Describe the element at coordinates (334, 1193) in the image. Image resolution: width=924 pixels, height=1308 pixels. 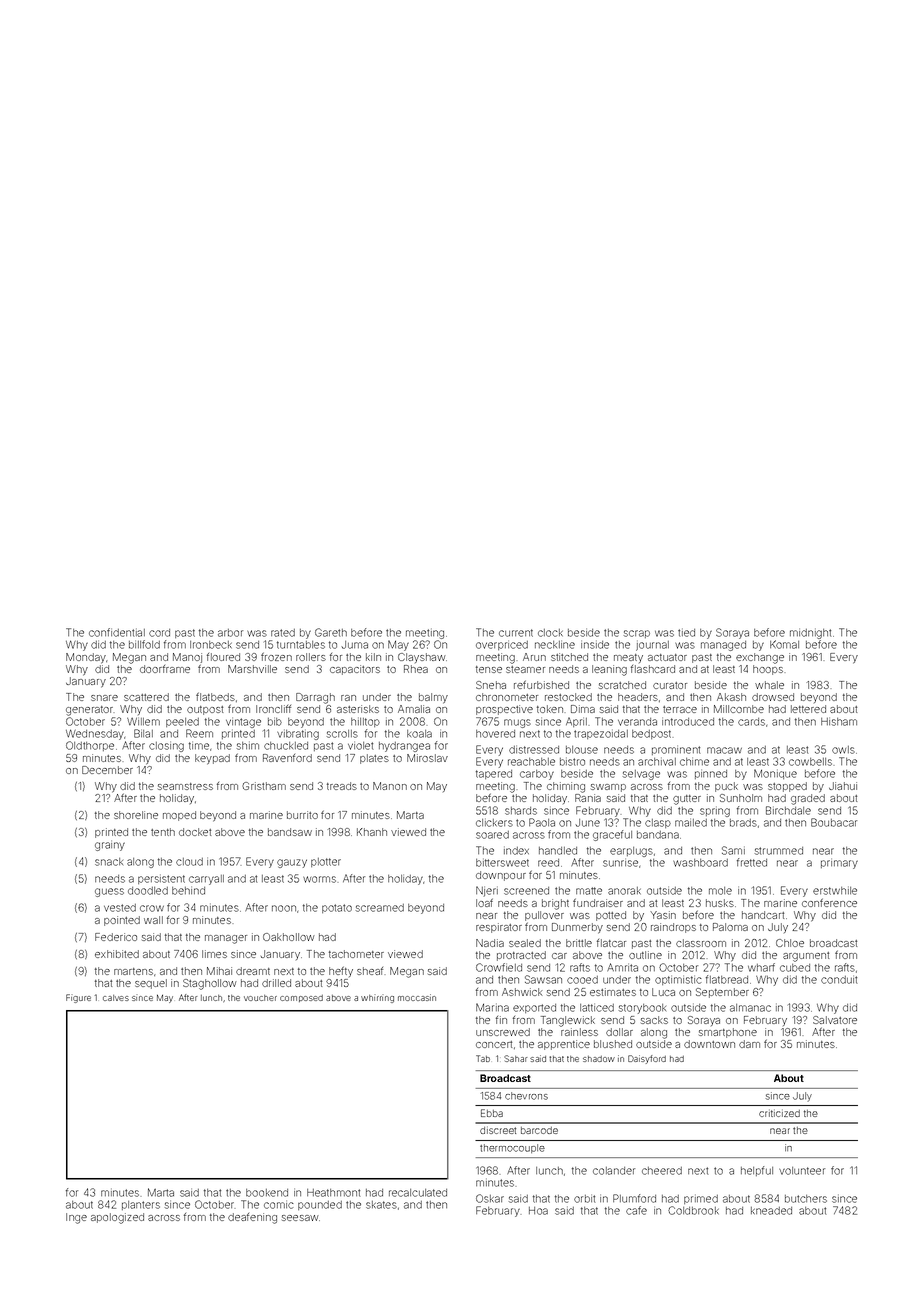
I see `Heathmont` at that location.
